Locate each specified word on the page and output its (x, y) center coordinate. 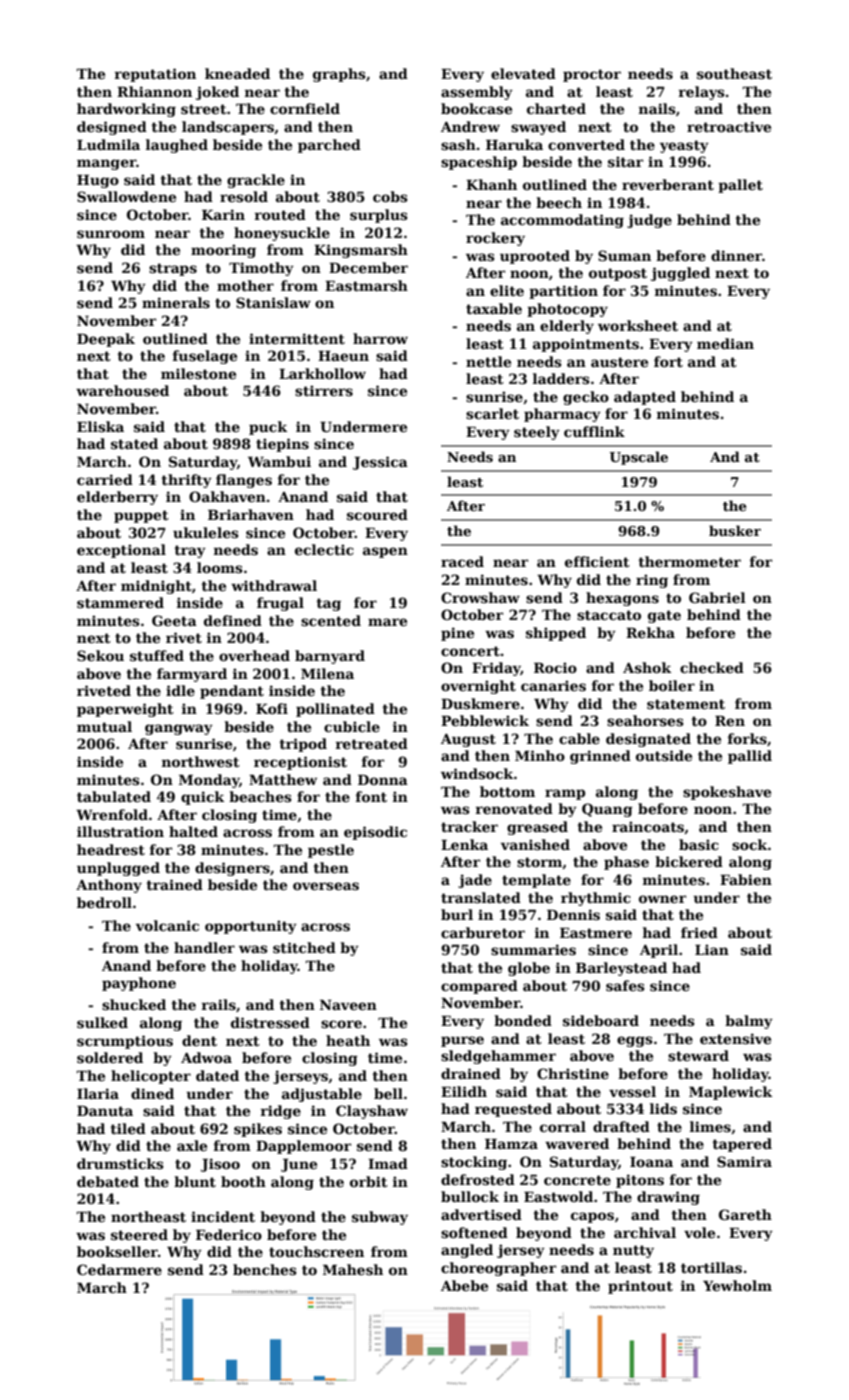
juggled (680, 274)
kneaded (237, 73)
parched (329, 146)
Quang (607, 810)
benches (265, 1269)
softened (474, 1232)
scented (331, 620)
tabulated (114, 796)
